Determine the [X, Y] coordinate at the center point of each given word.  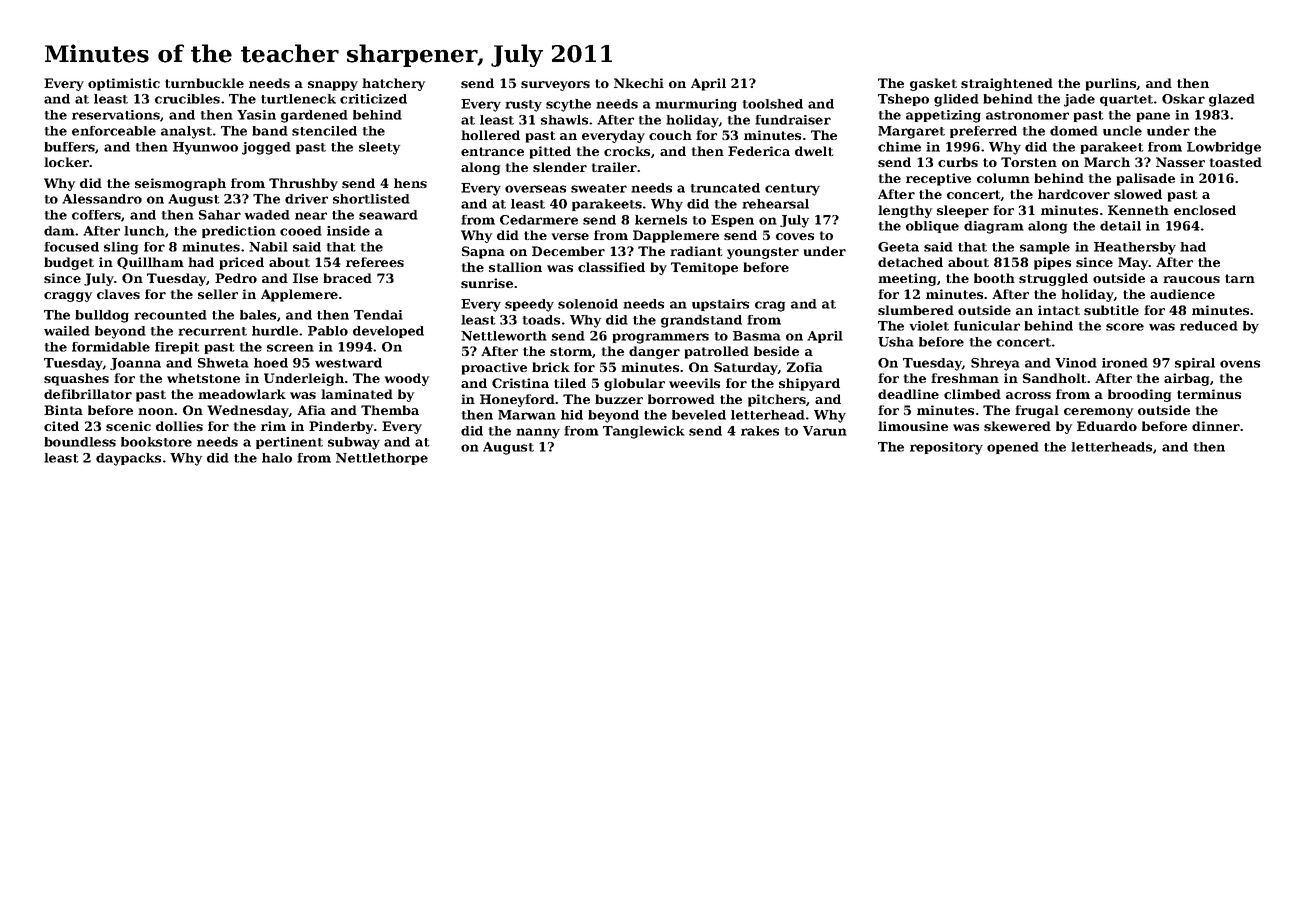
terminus [1209, 394]
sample [1045, 248]
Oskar [1183, 99]
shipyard [809, 384]
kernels [661, 220]
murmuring [696, 105]
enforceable [114, 131]
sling [121, 248]
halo [277, 458]
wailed [67, 331]
